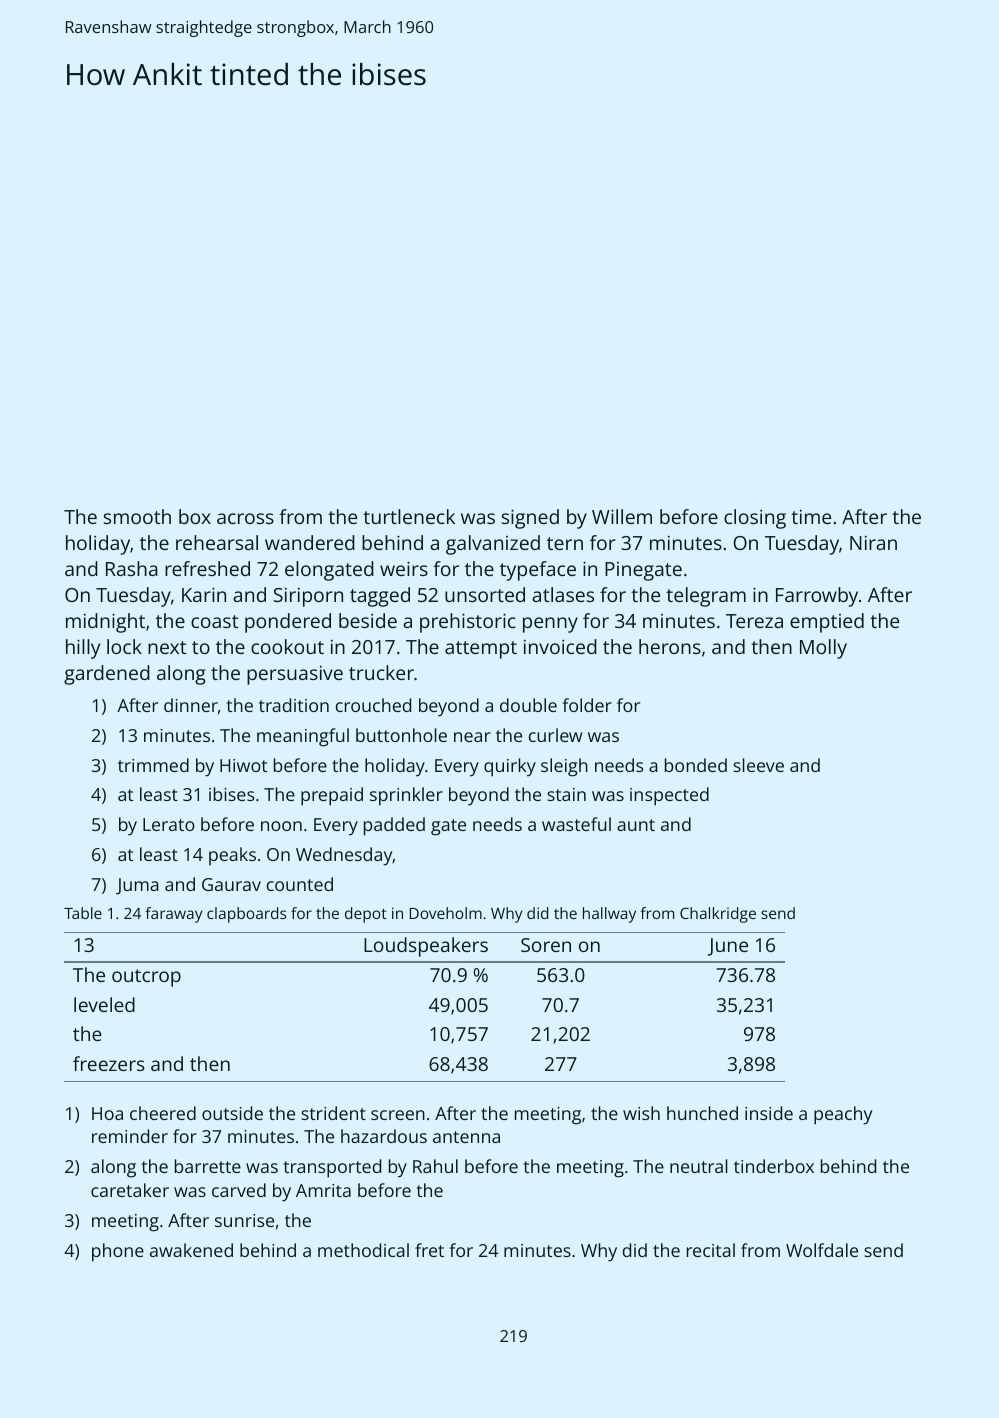 This image has width=999, height=1418. Describe the element at coordinates (137, 516) in the image. I see `smooth` at that location.
